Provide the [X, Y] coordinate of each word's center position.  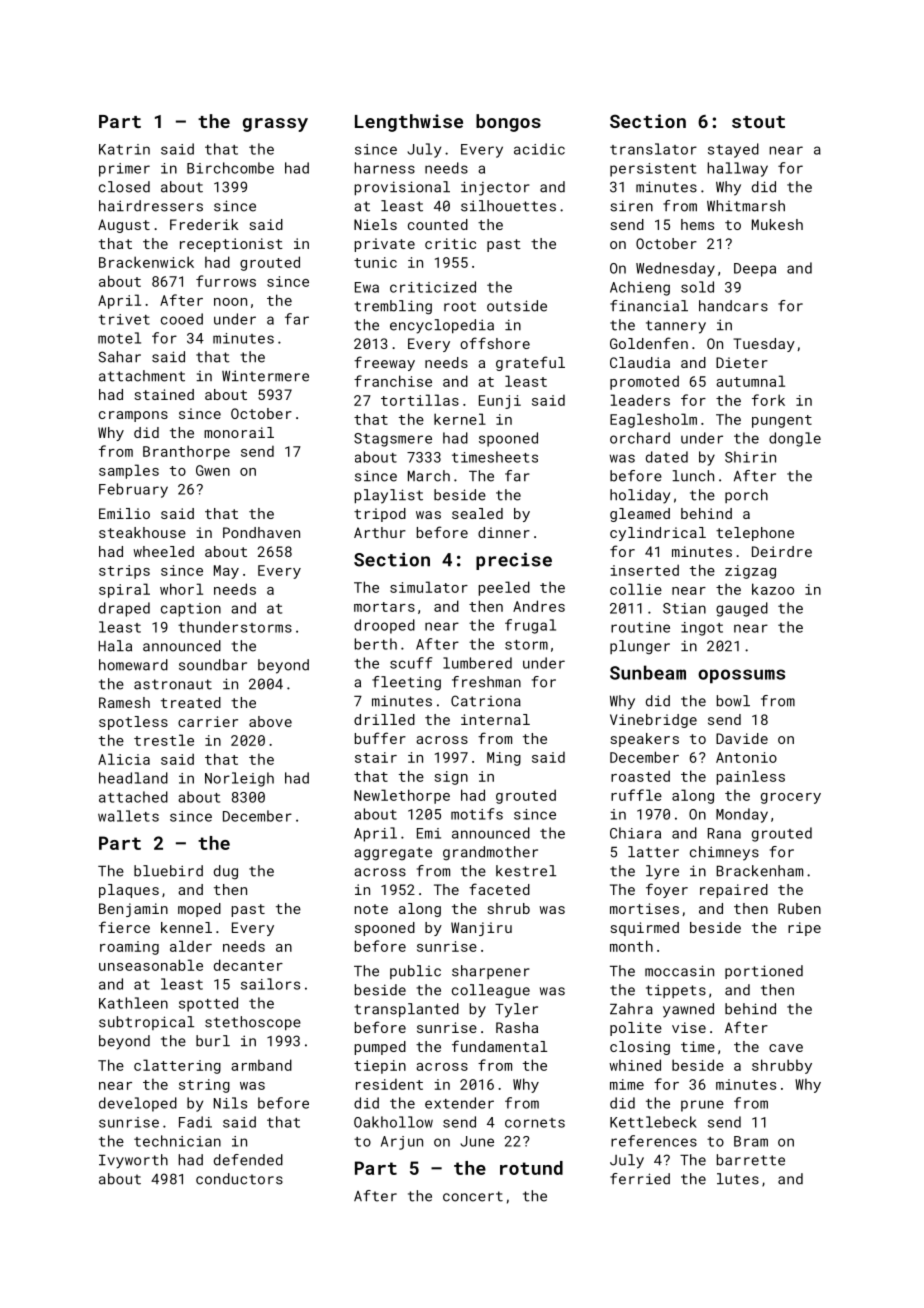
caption [191, 610]
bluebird [168, 871]
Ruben [799, 908]
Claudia [640, 362]
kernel [460, 419]
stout [758, 122]
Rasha [517, 1027]
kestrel [526, 871]
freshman [486, 682]
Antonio [746, 757]
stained [164, 394]
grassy [275, 125]
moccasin [679, 971]
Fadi [195, 1122]
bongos [508, 123]
